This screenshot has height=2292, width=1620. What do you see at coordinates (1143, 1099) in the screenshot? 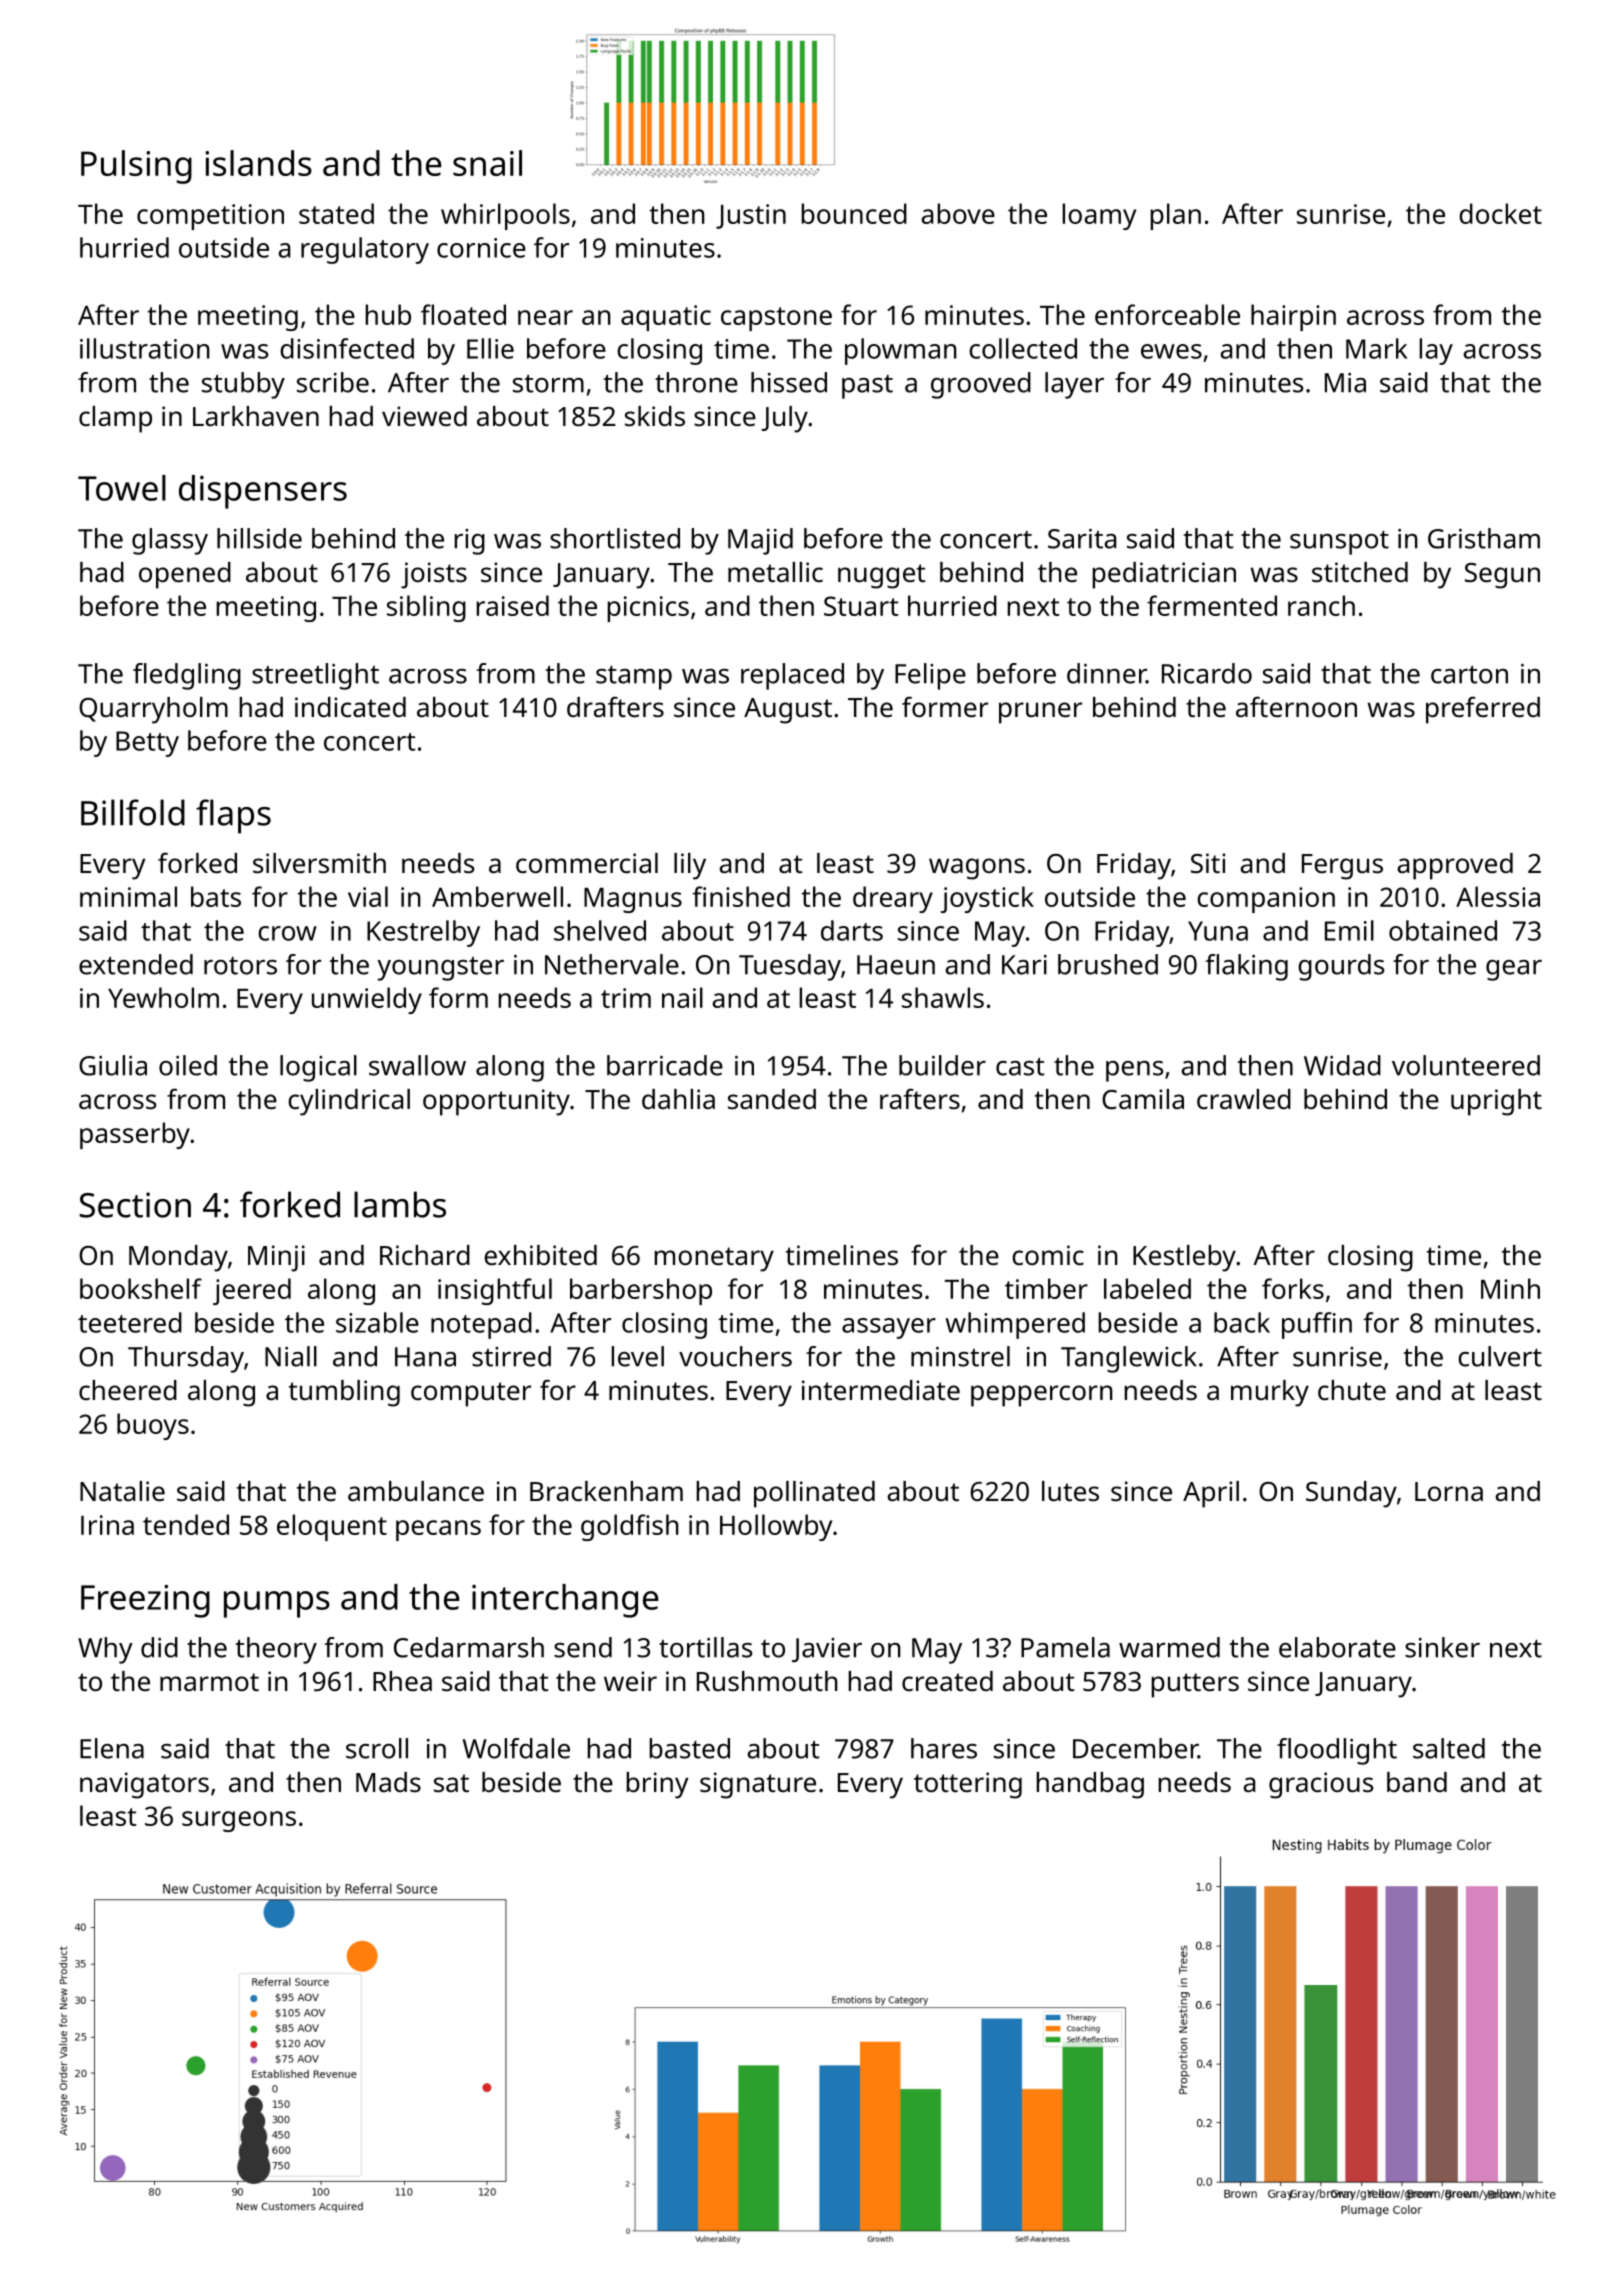
I see `Camila` at bounding box center [1143, 1099].
